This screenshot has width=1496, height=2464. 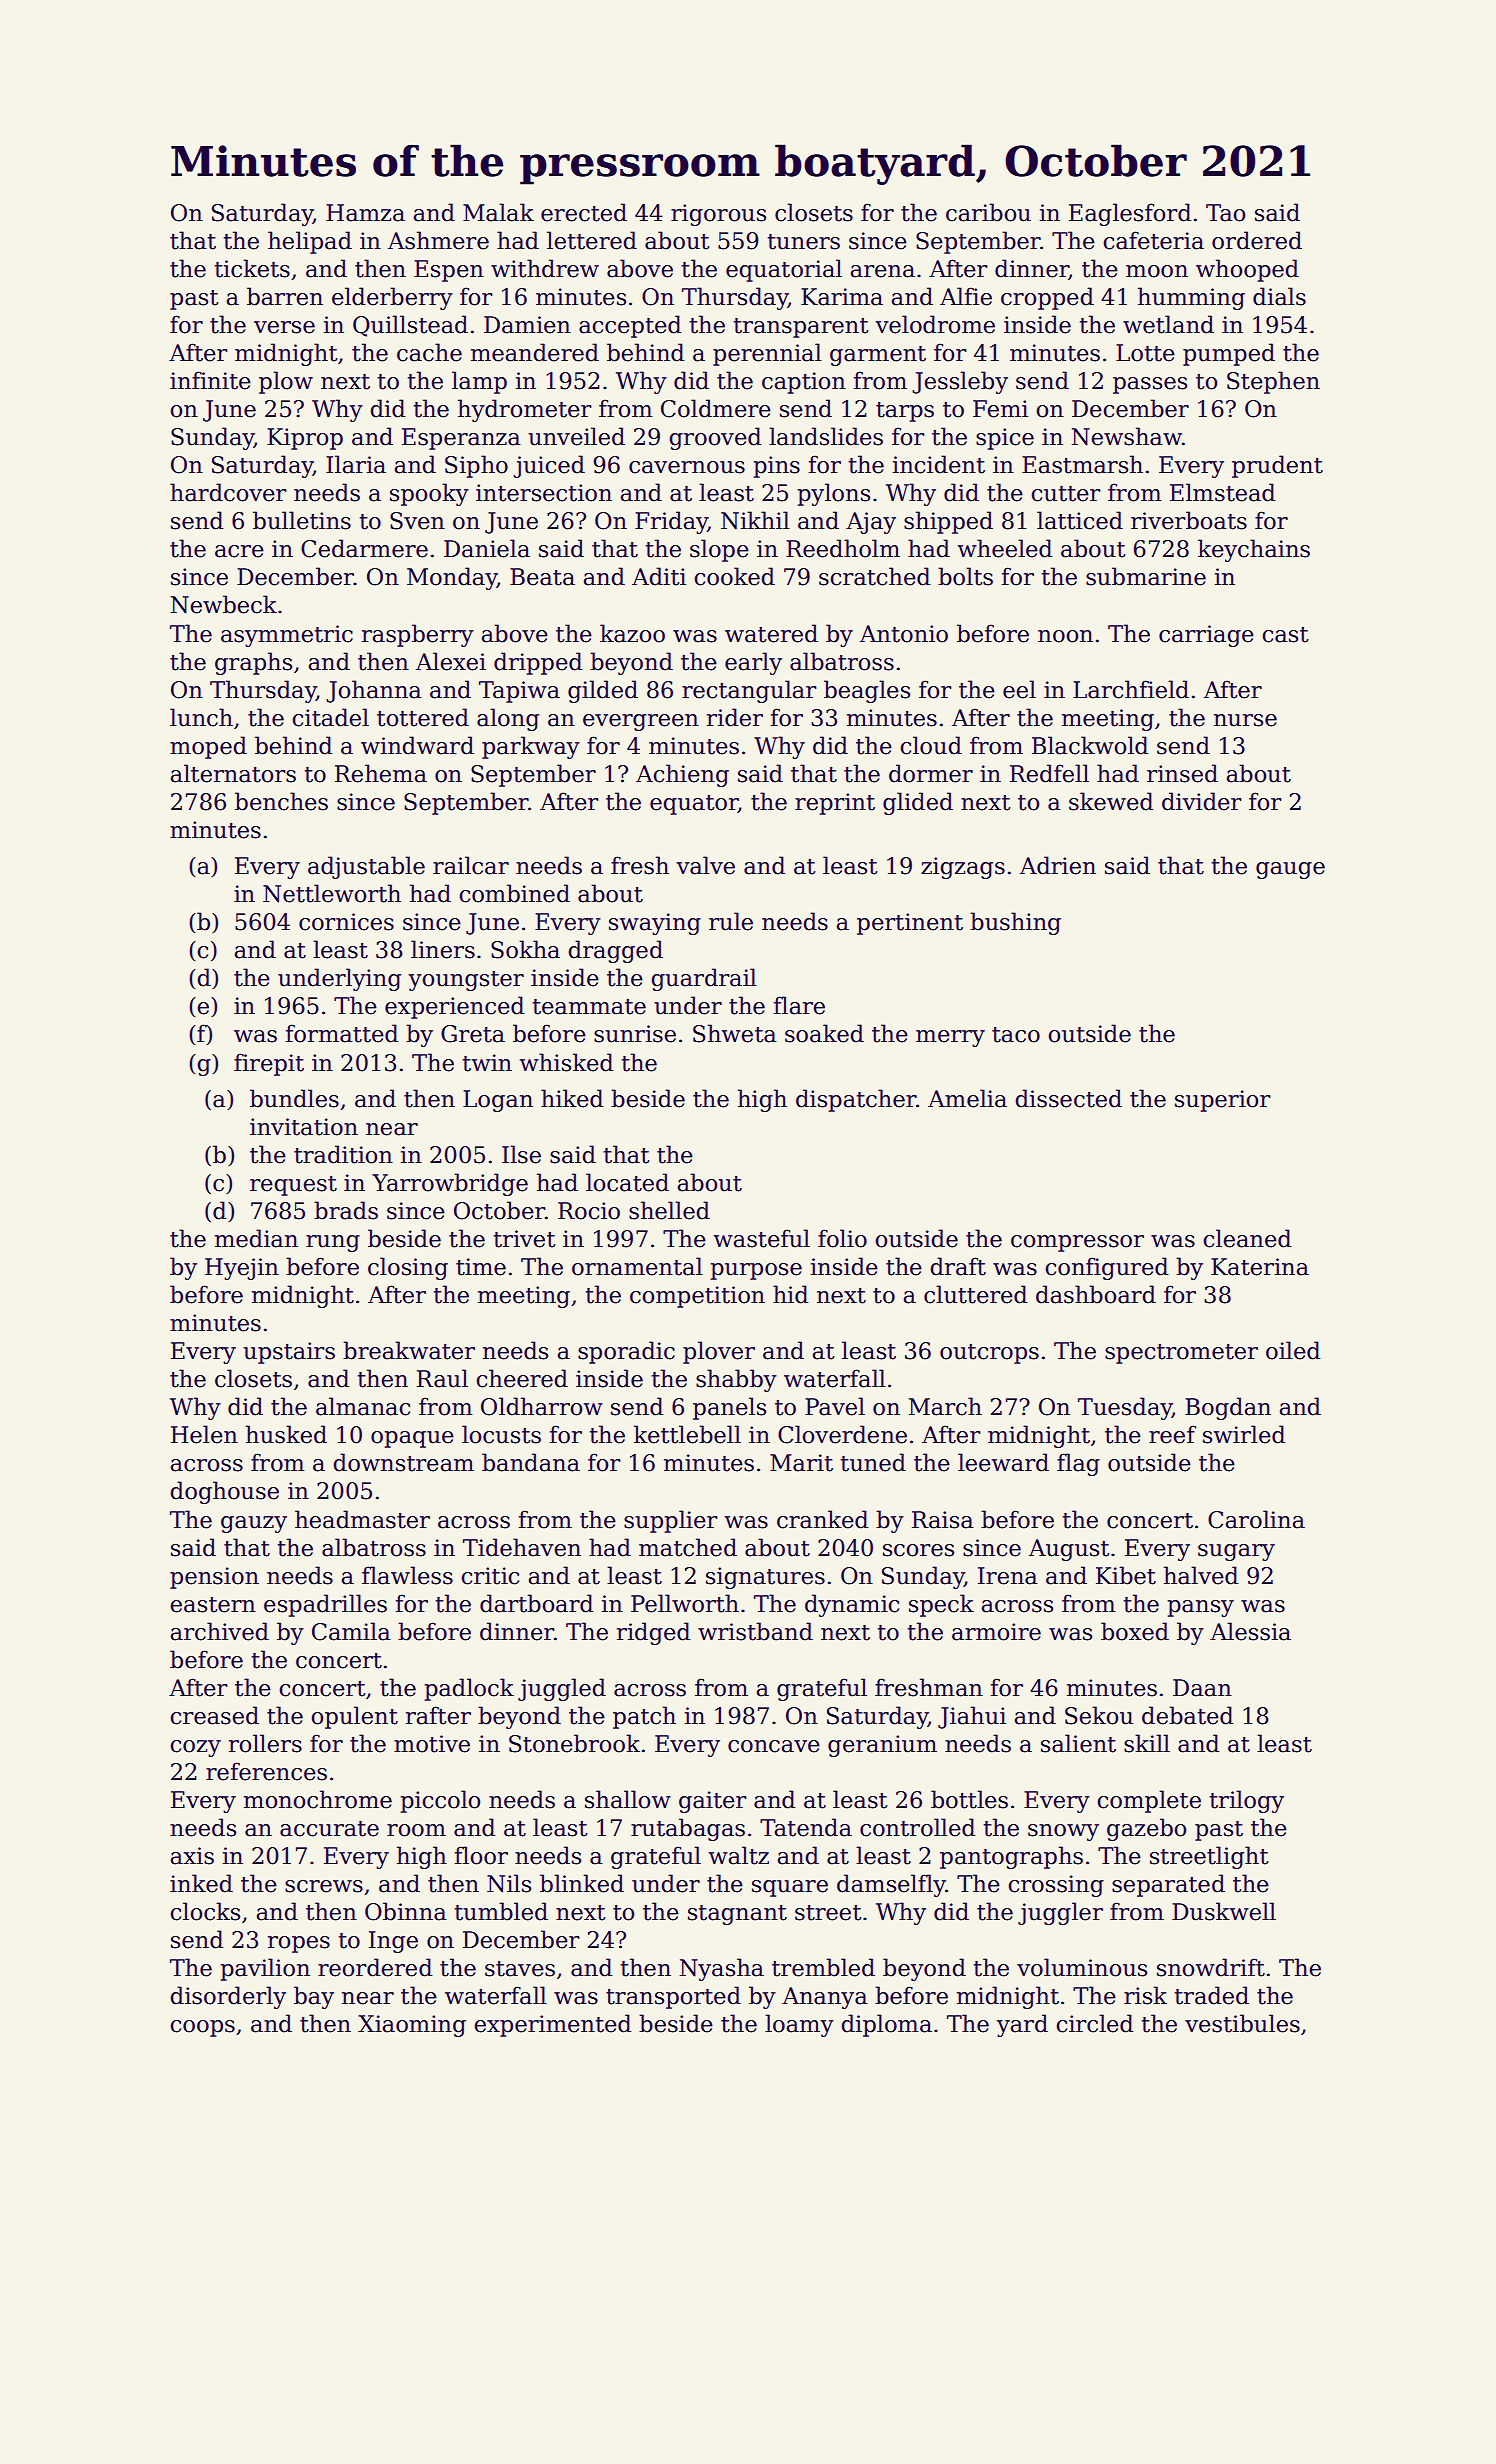 What do you see at coordinates (210, 380) in the screenshot?
I see `infinite` at bounding box center [210, 380].
